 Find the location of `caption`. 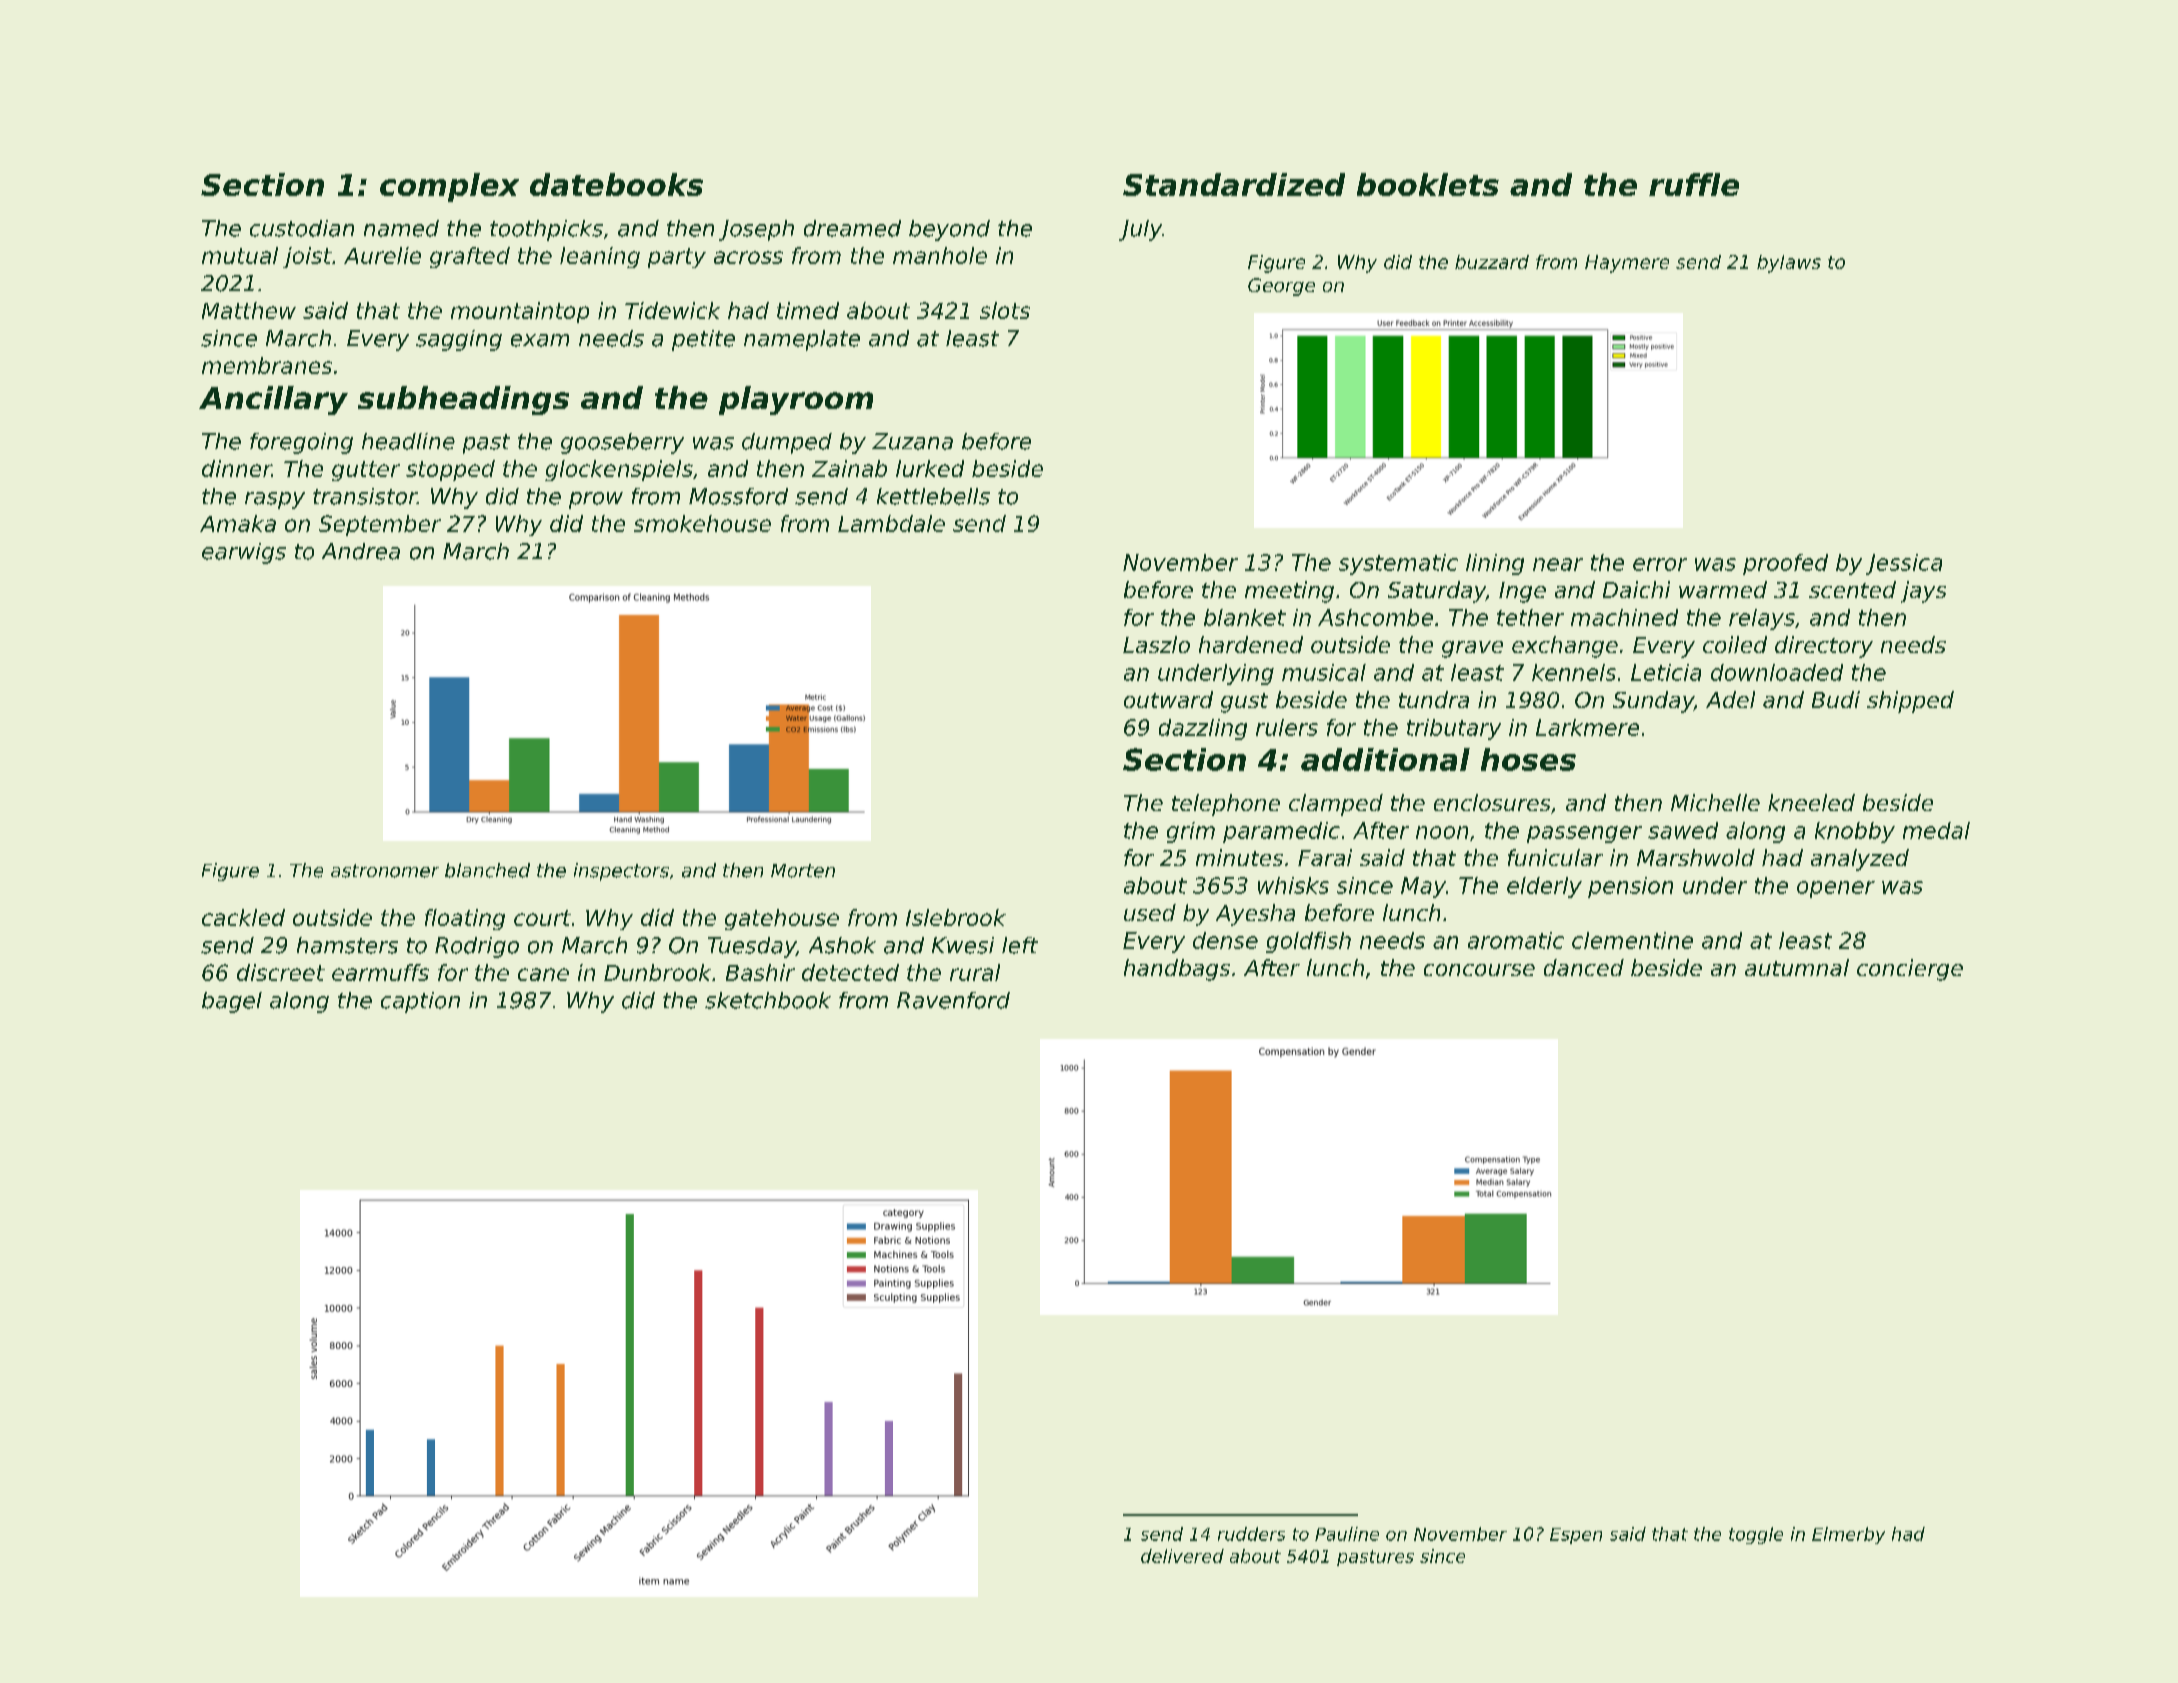

caption is located at coordinates (420, 1002).
